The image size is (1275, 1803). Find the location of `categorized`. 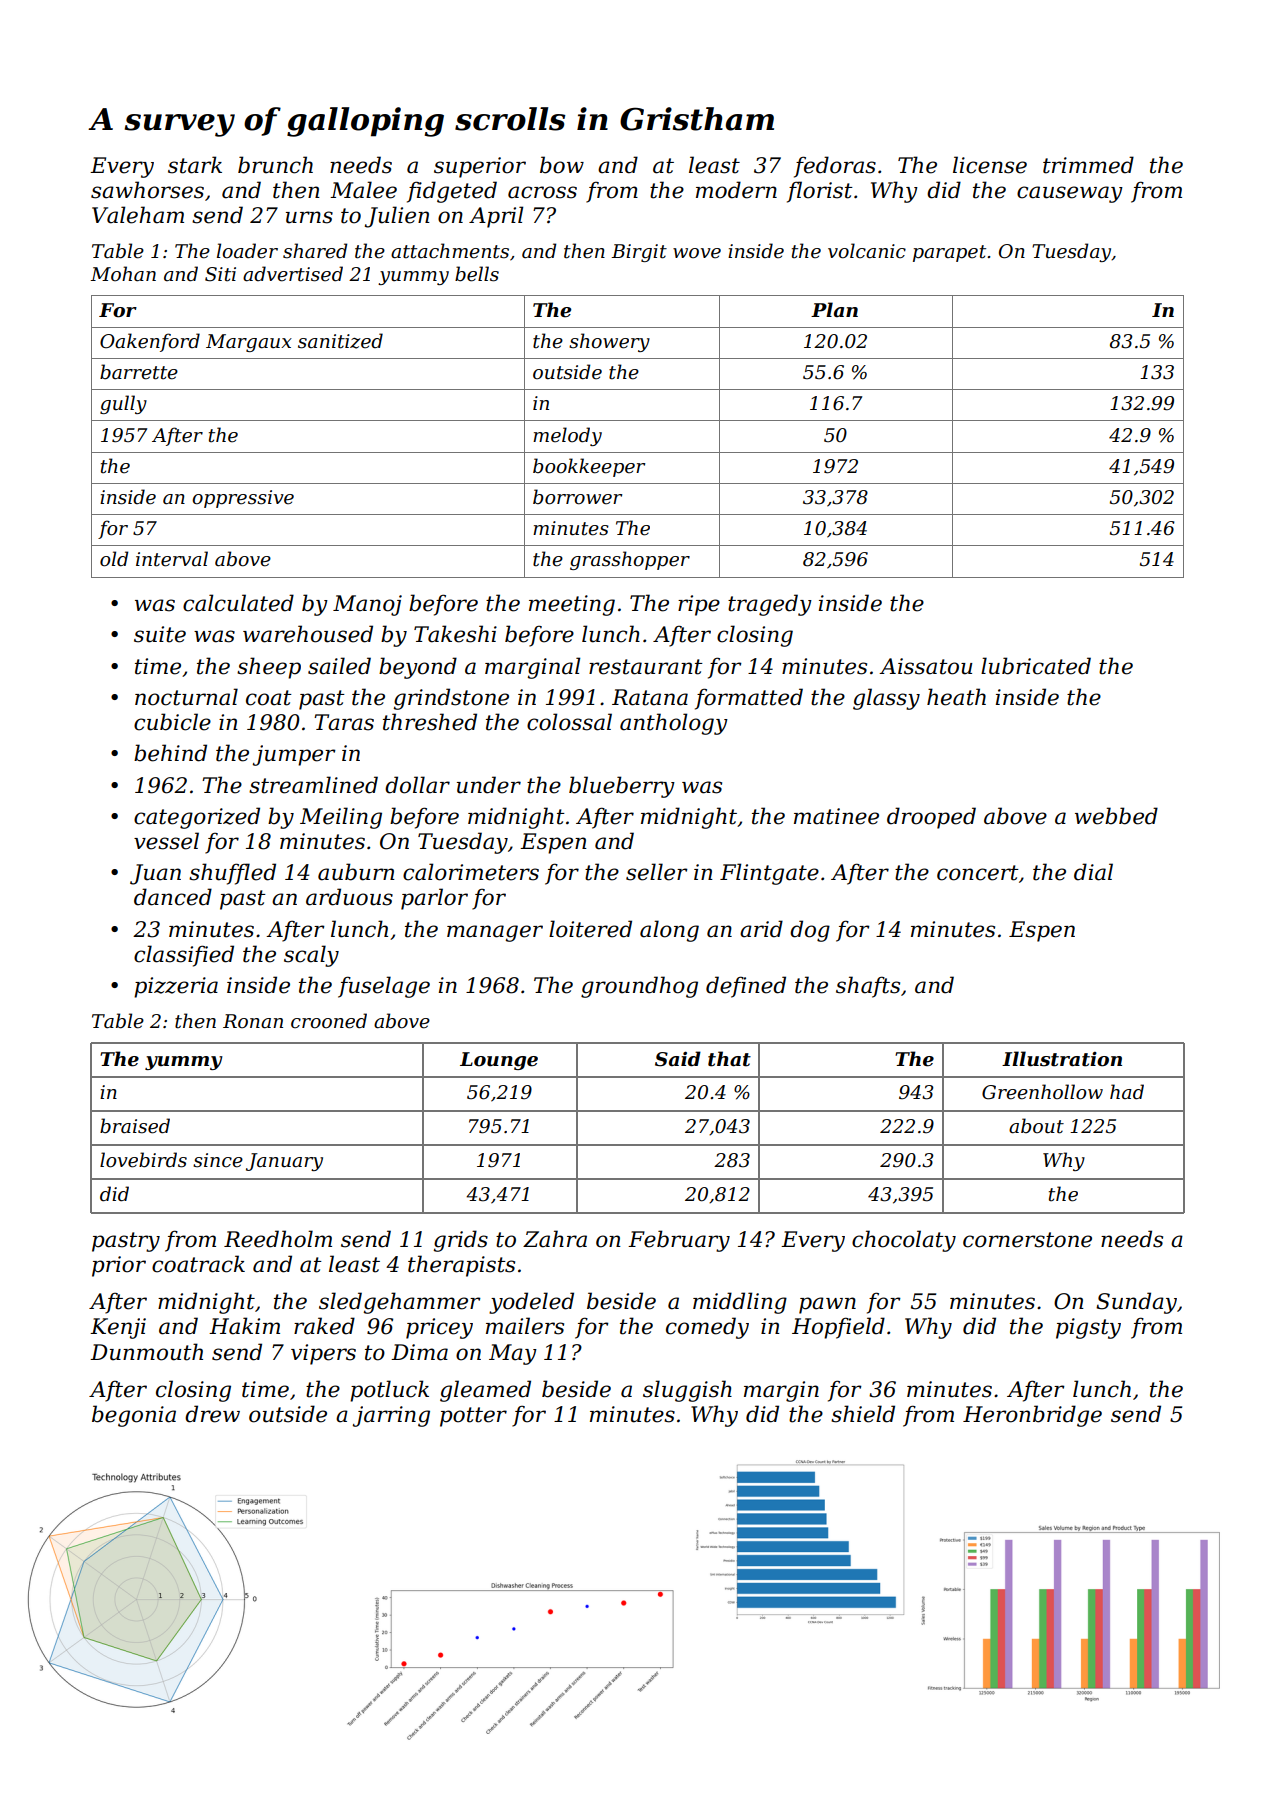

categorized is located at coordinates (197, 818).
